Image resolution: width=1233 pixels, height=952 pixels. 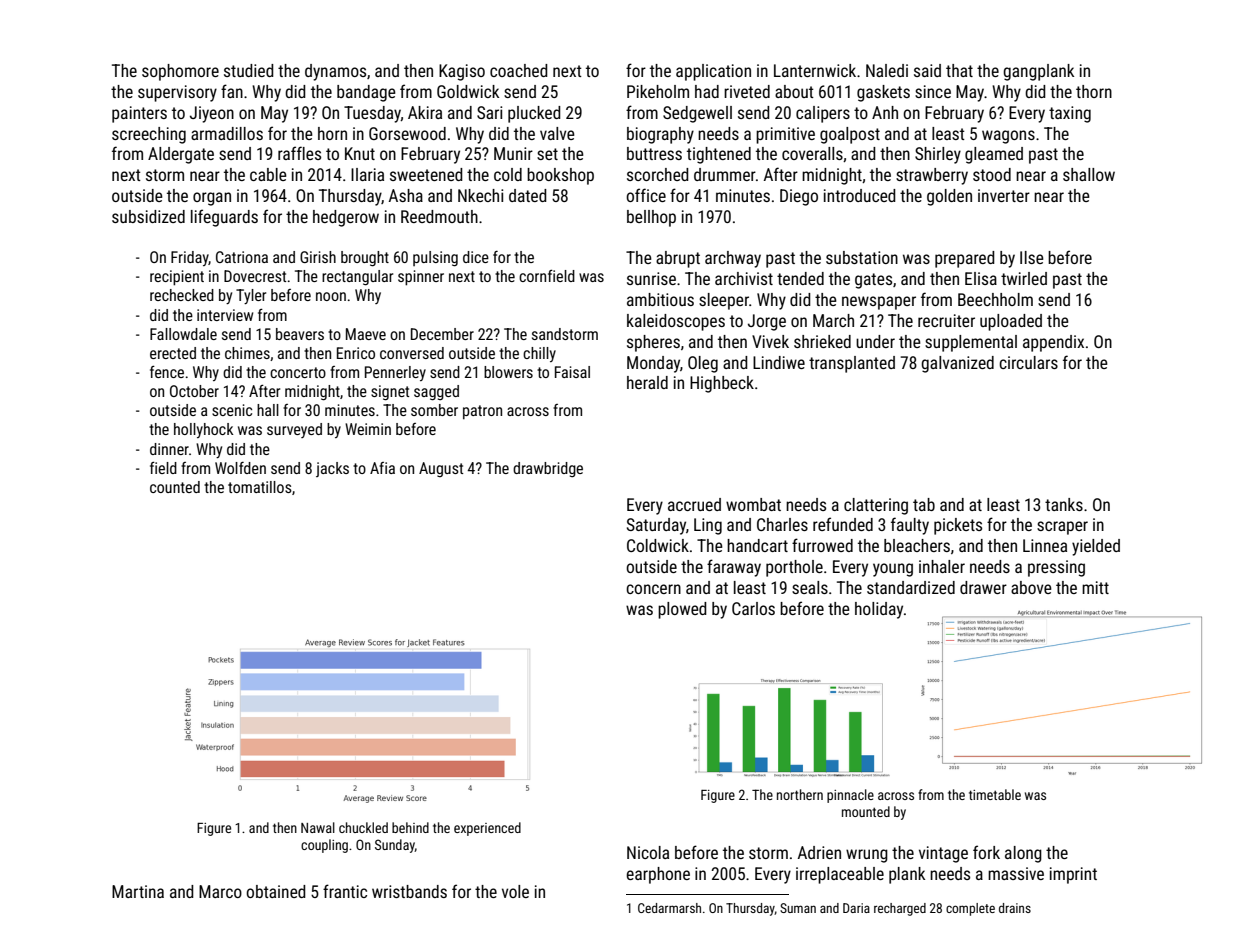 What do you see at coordinates (276, 891) in the screenshot?
I see `obtained` at bounding box center [276, 891].
